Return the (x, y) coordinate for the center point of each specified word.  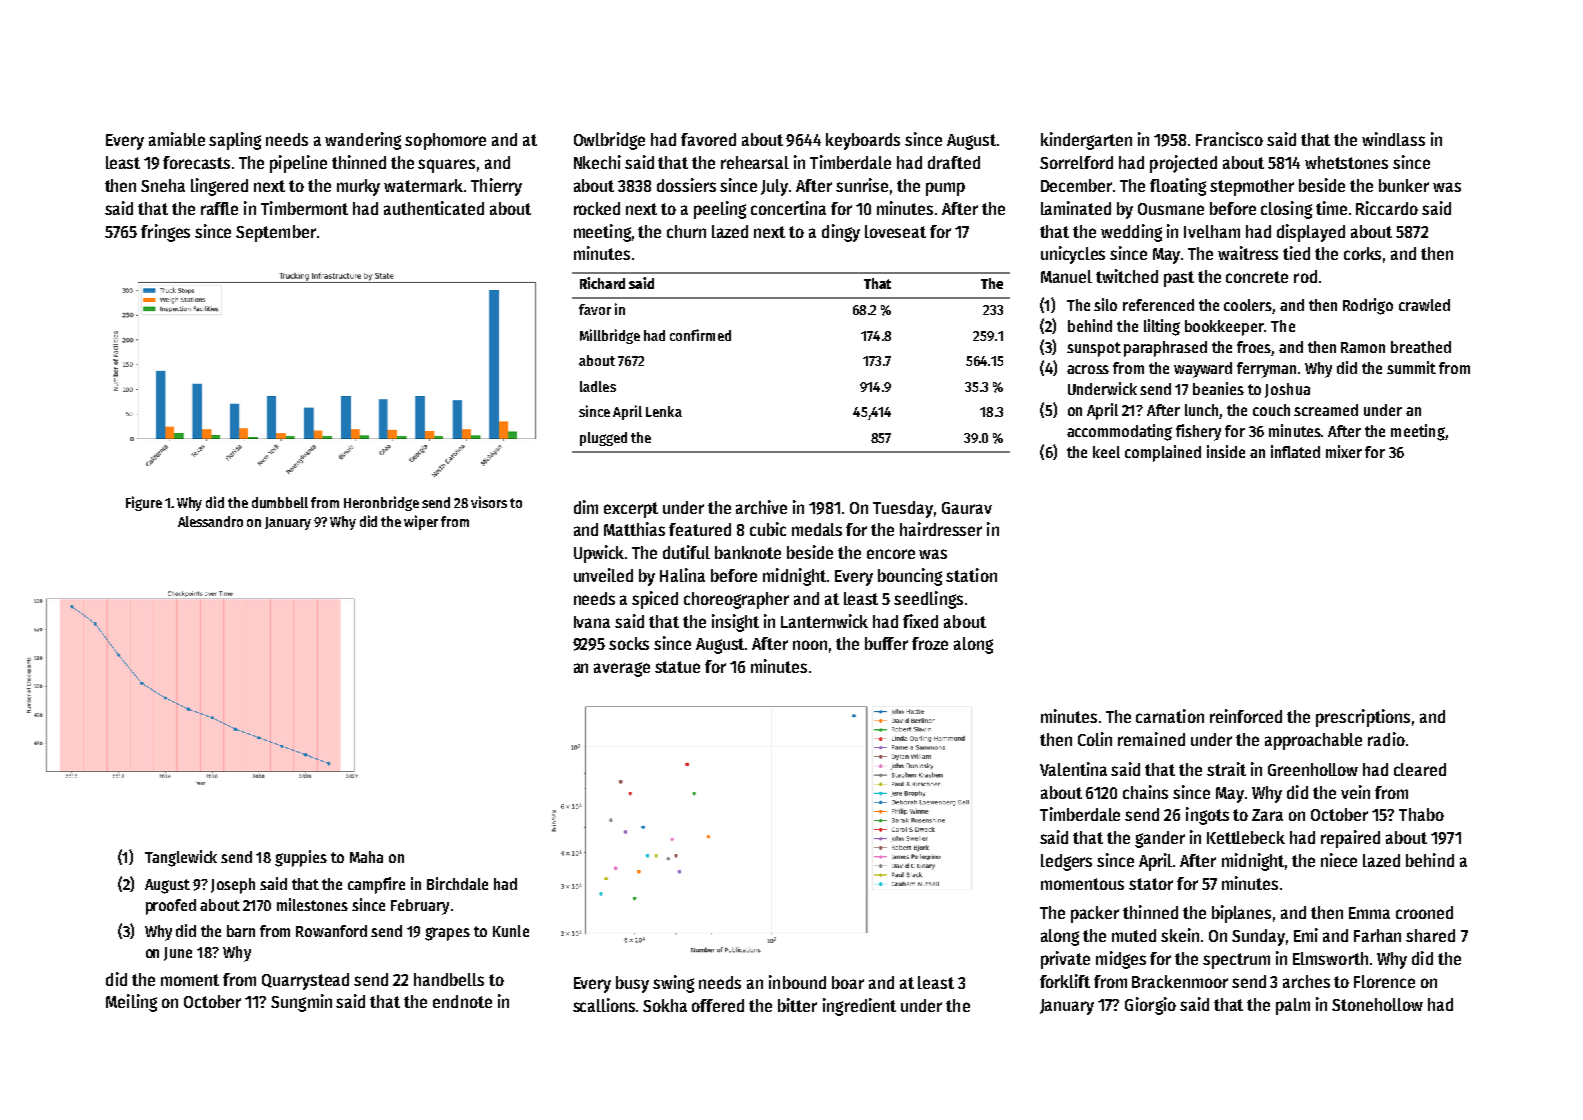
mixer (1344, 451)
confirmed (700, 335)
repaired (1350, 839)
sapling (235, 141)
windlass (1393, 139)
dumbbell (280, 502)
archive (761, 507)
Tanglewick (181, 858)
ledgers (1066, 862)
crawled (1424, 305)
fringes (165, 233)
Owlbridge (609, 141)
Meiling (131, 1003)
